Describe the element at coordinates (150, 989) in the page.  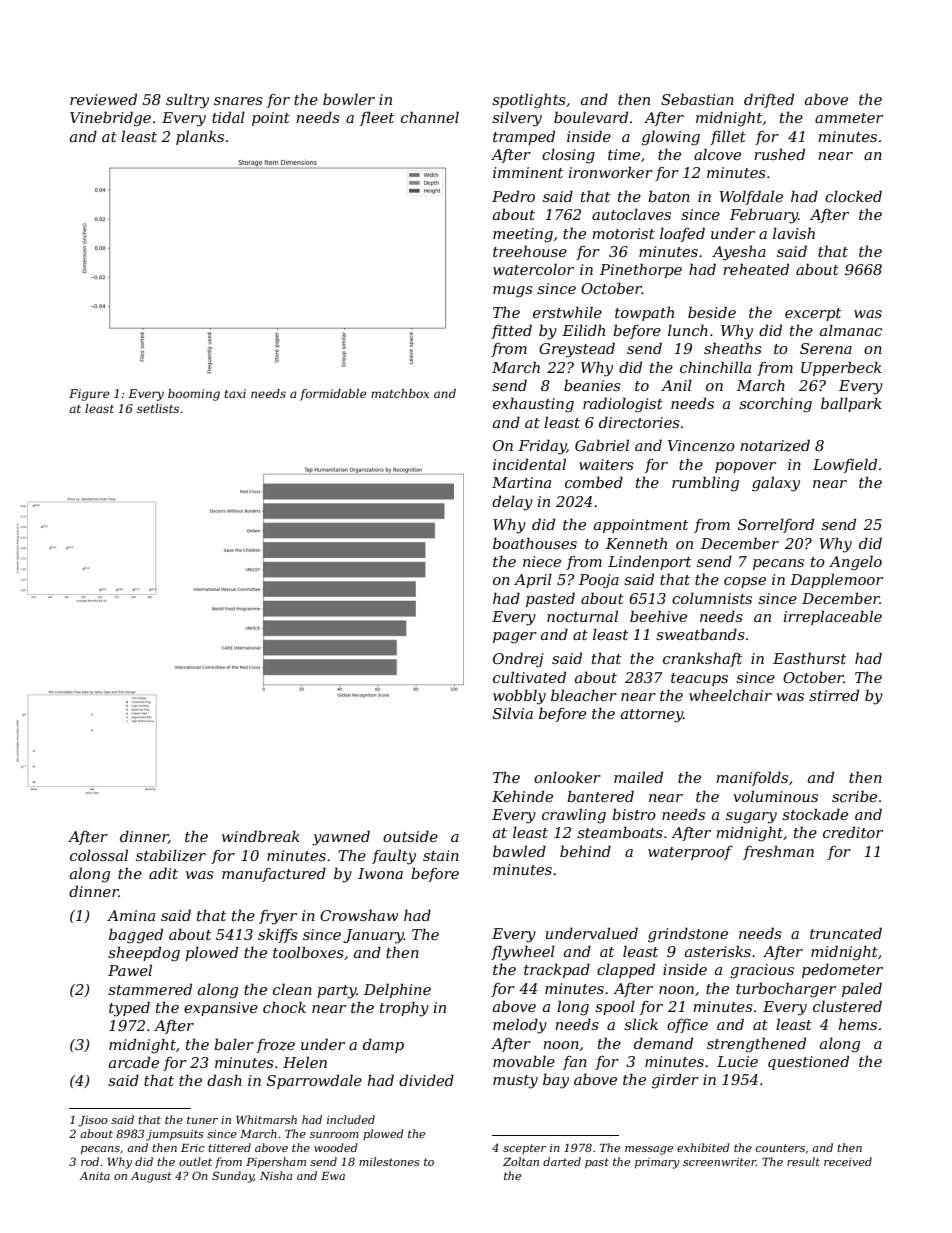
I see `stammered` at that location.
